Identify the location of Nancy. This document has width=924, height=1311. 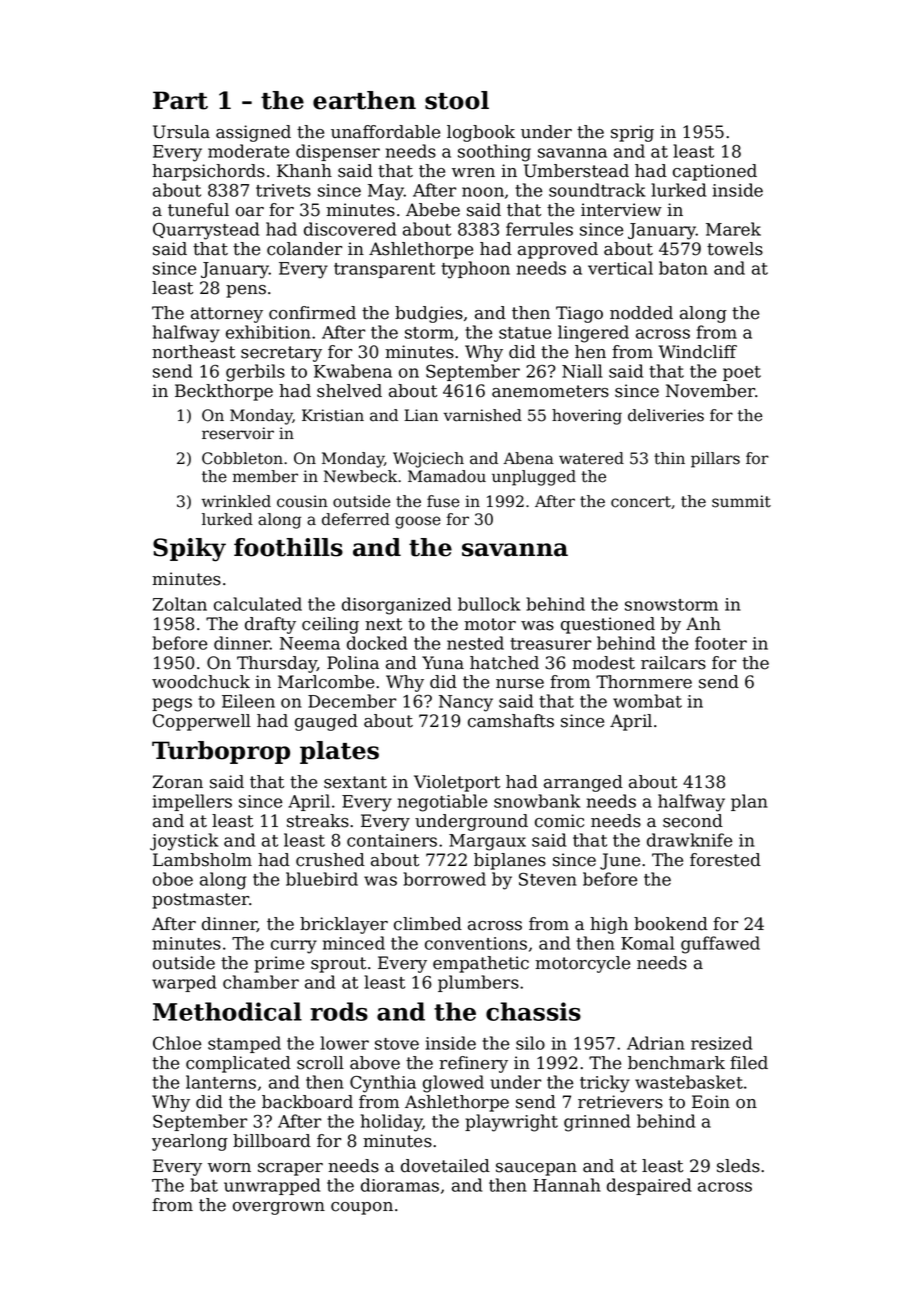
(466, 703).
